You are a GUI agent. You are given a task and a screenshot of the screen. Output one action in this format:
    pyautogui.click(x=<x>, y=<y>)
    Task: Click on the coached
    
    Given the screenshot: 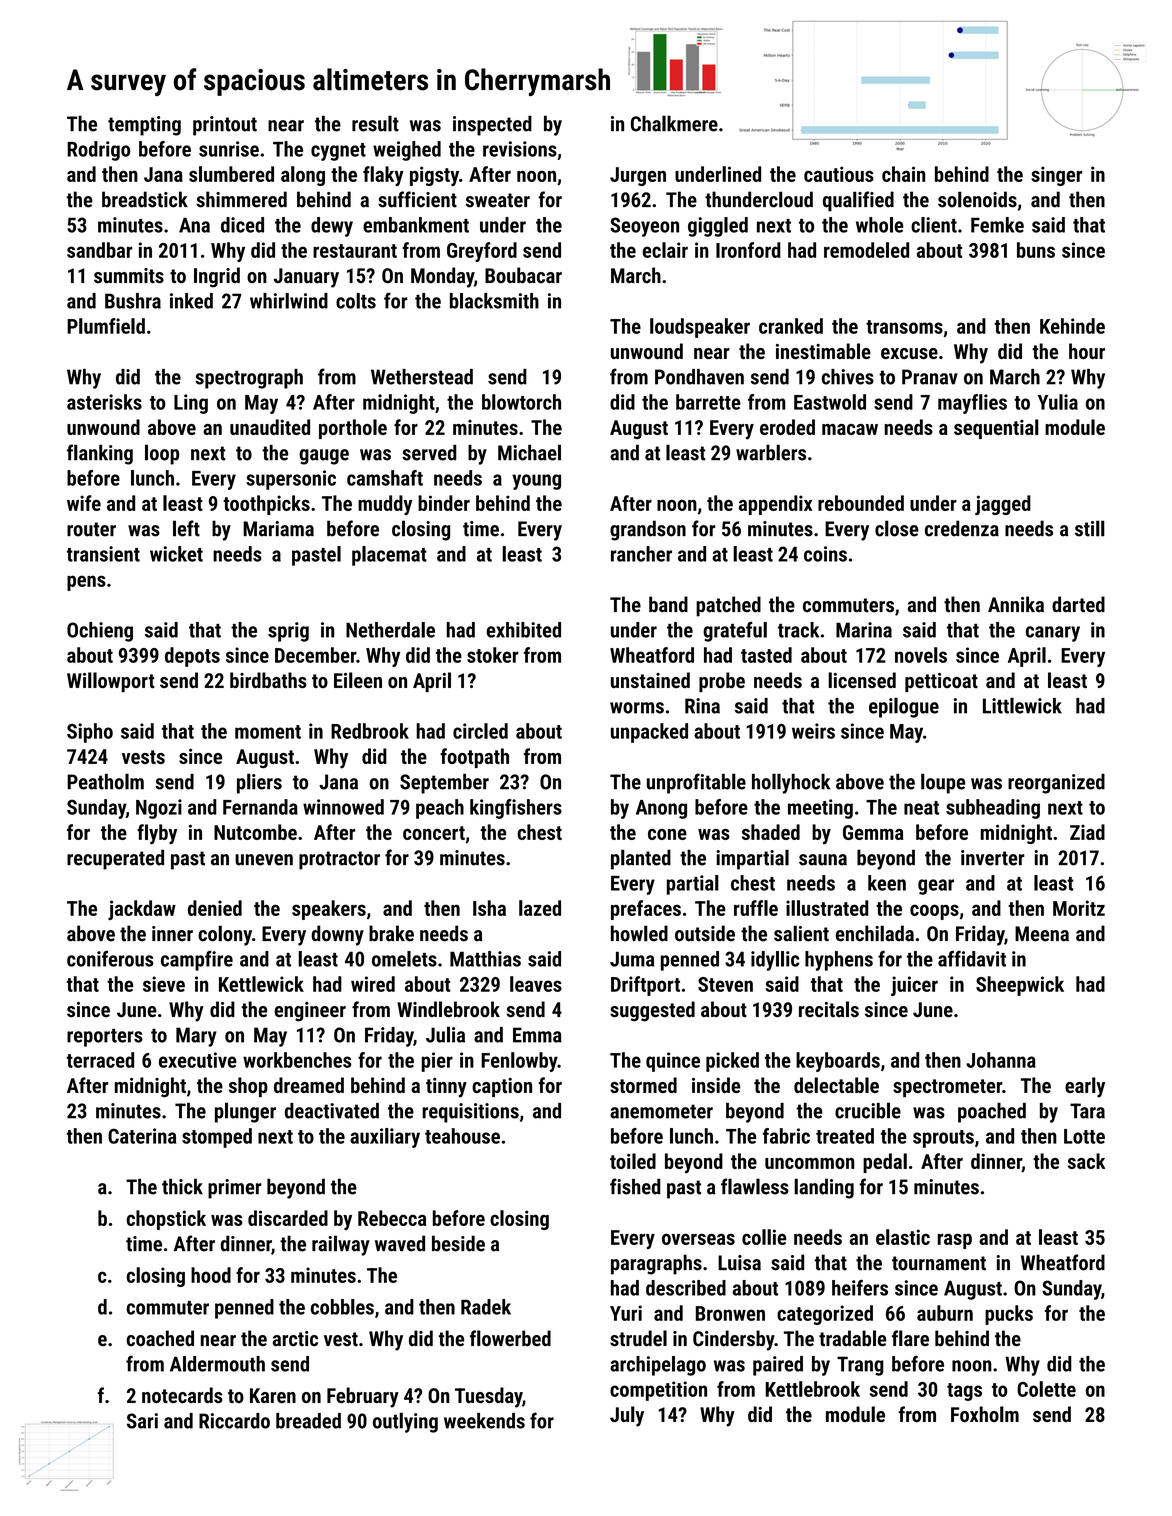 What is the action you would take?
    pyautogui.click(x=160, y=1338)
